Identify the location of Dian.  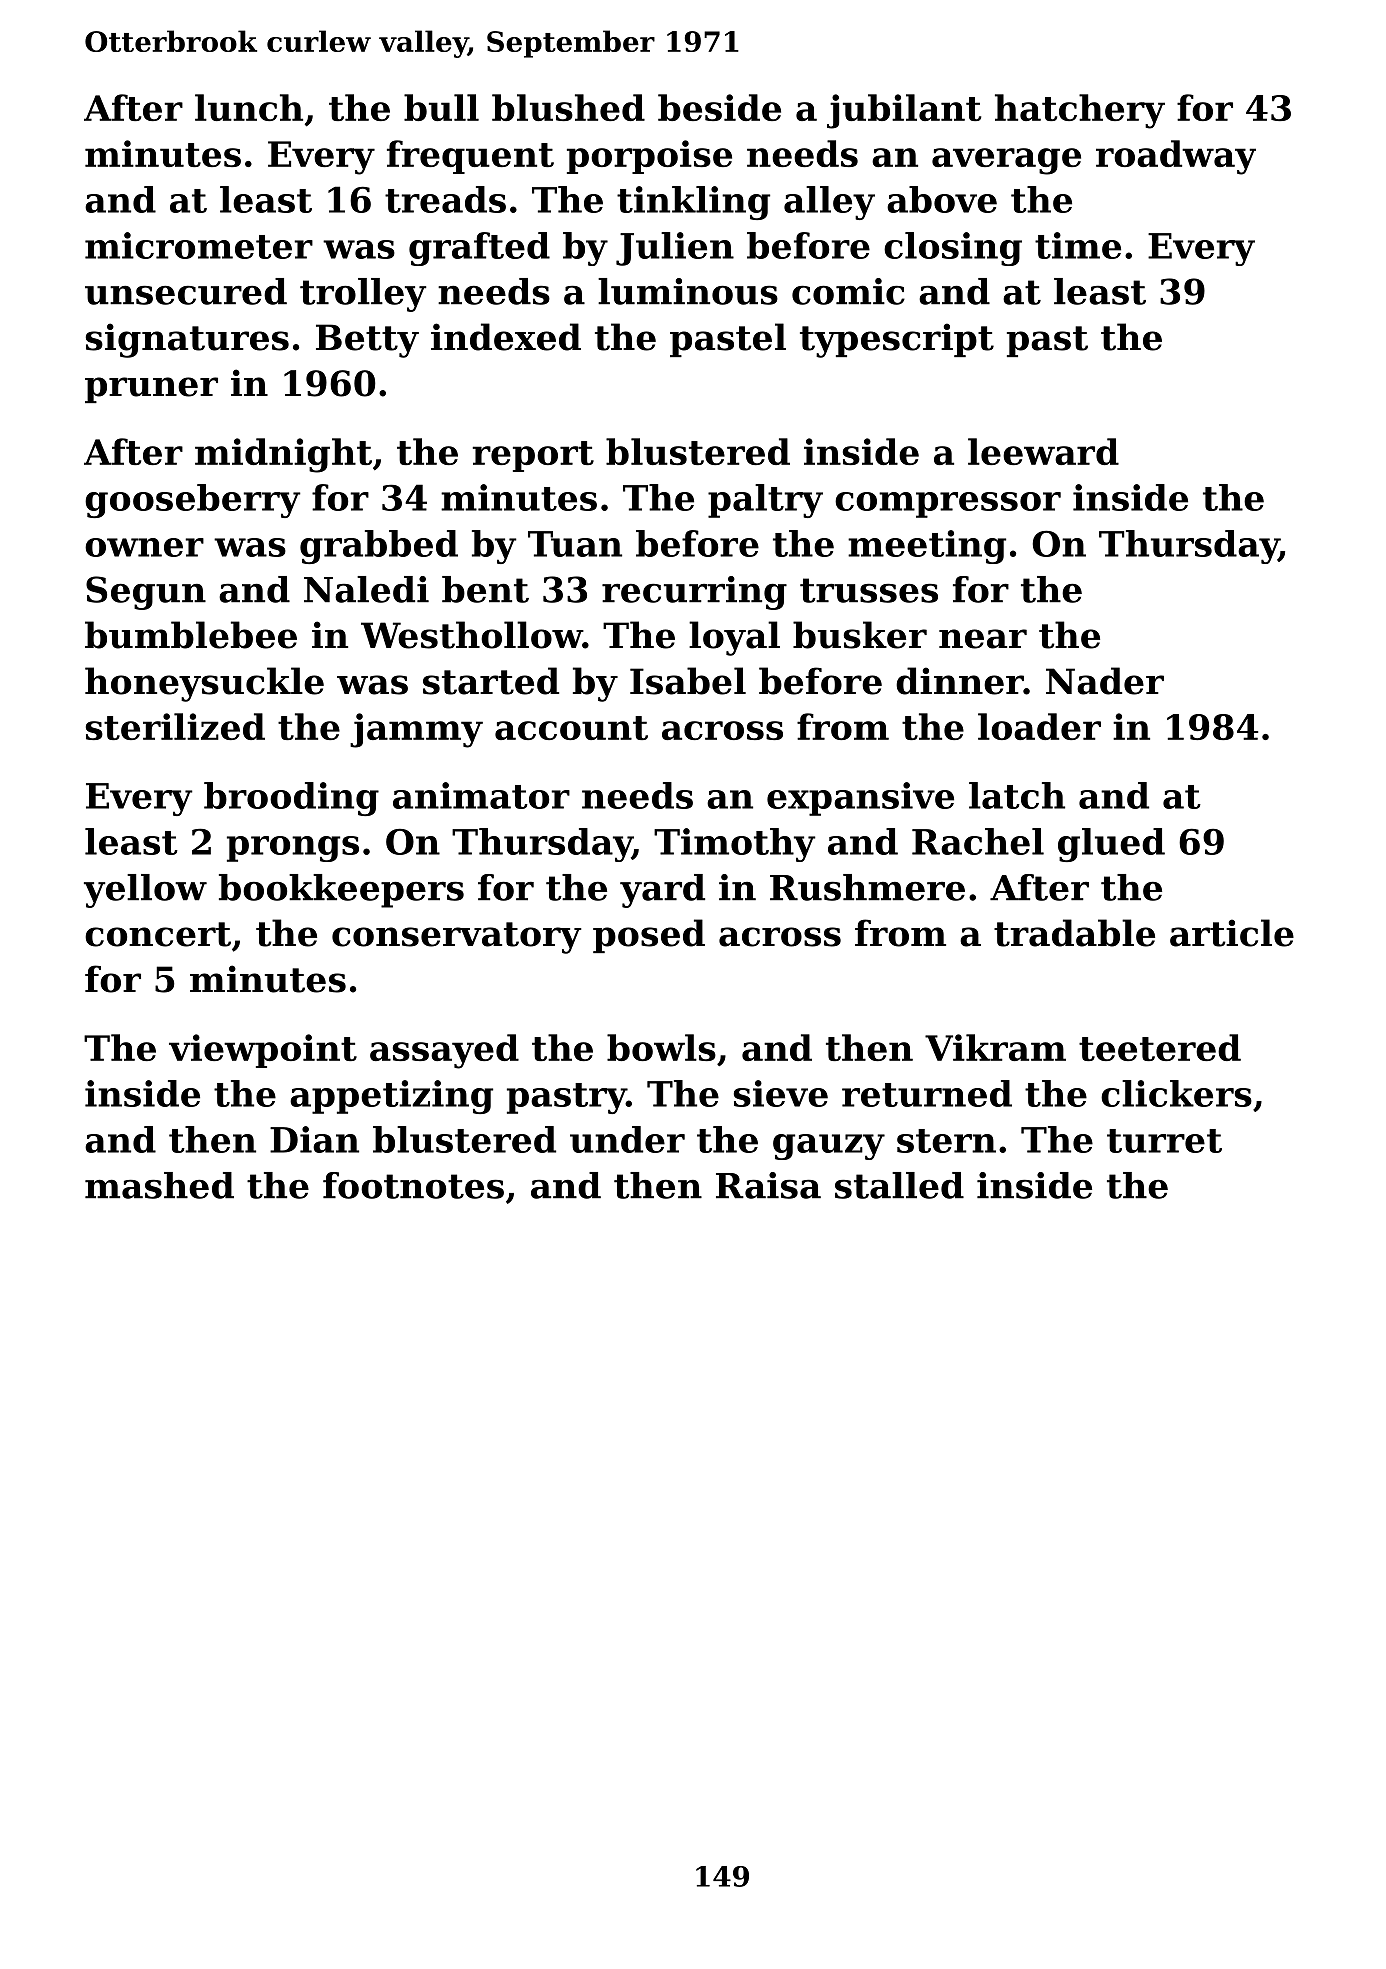
(314, 1139).
